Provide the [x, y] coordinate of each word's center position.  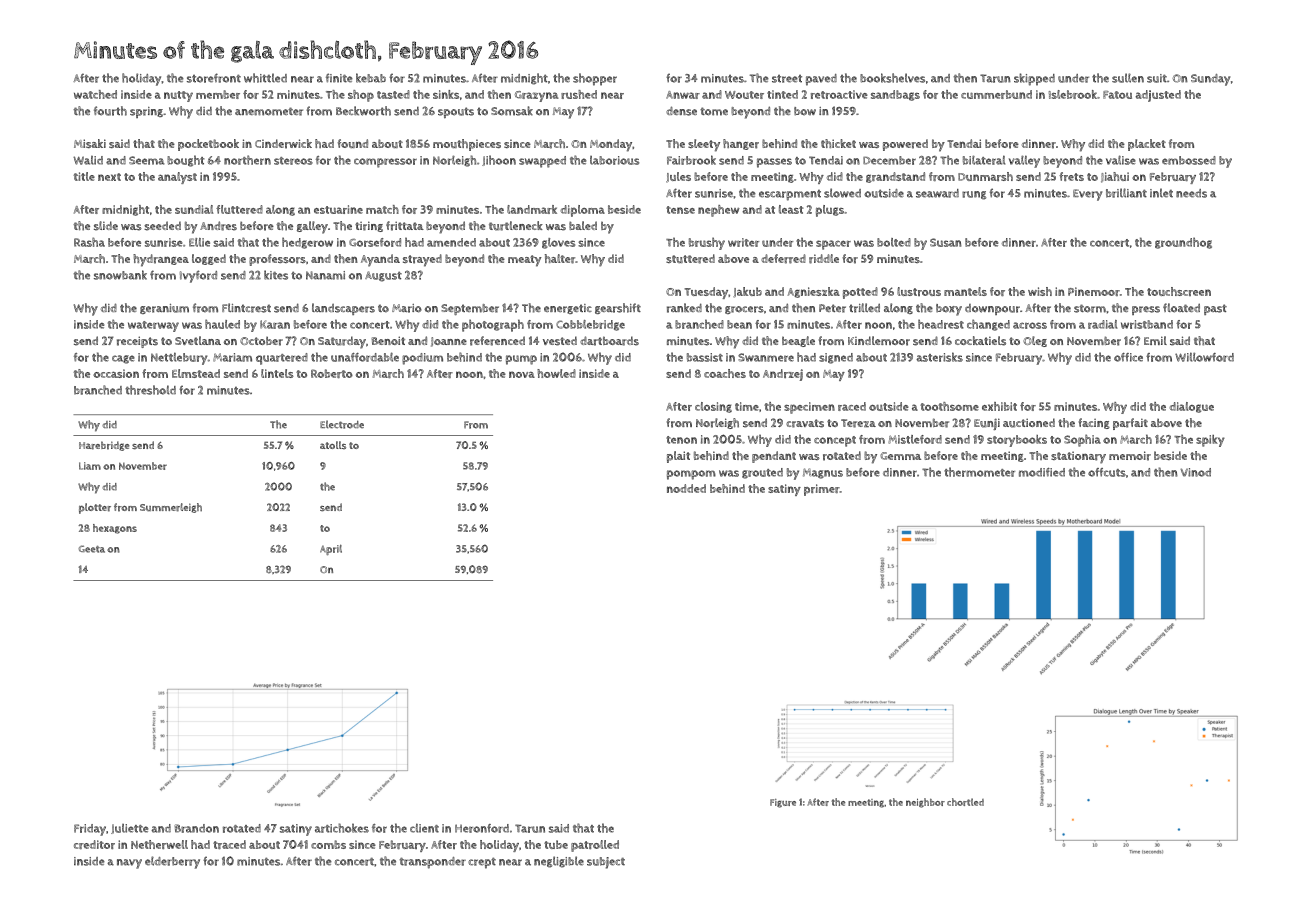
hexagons [115, 529]
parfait [1130, 424]
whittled [265, 78]
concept [835, 441]
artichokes [342, 828]
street [787, 79]
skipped [1034, 79]
